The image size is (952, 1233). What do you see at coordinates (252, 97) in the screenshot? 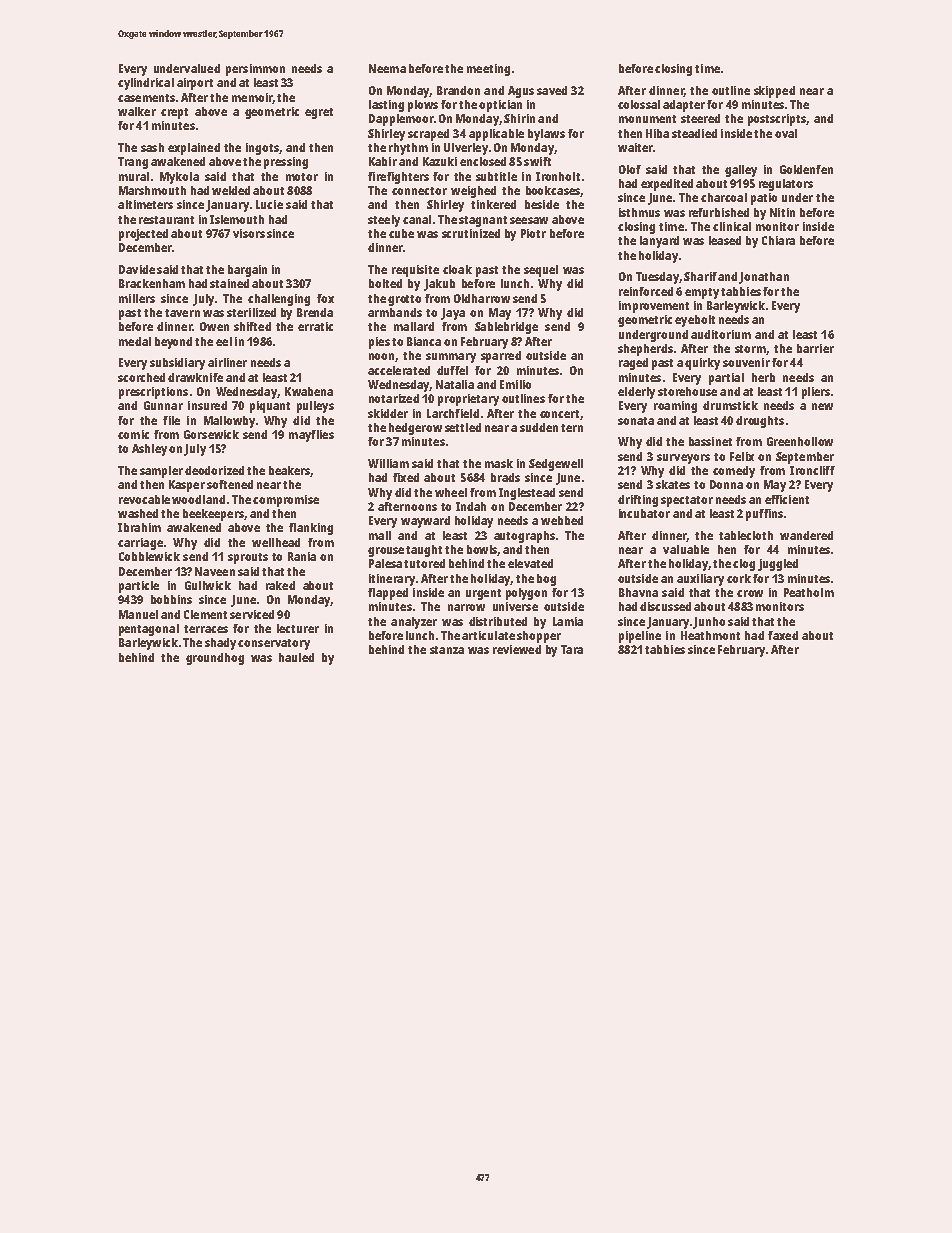
I see `memoir` at bounding box center [252, 97].
